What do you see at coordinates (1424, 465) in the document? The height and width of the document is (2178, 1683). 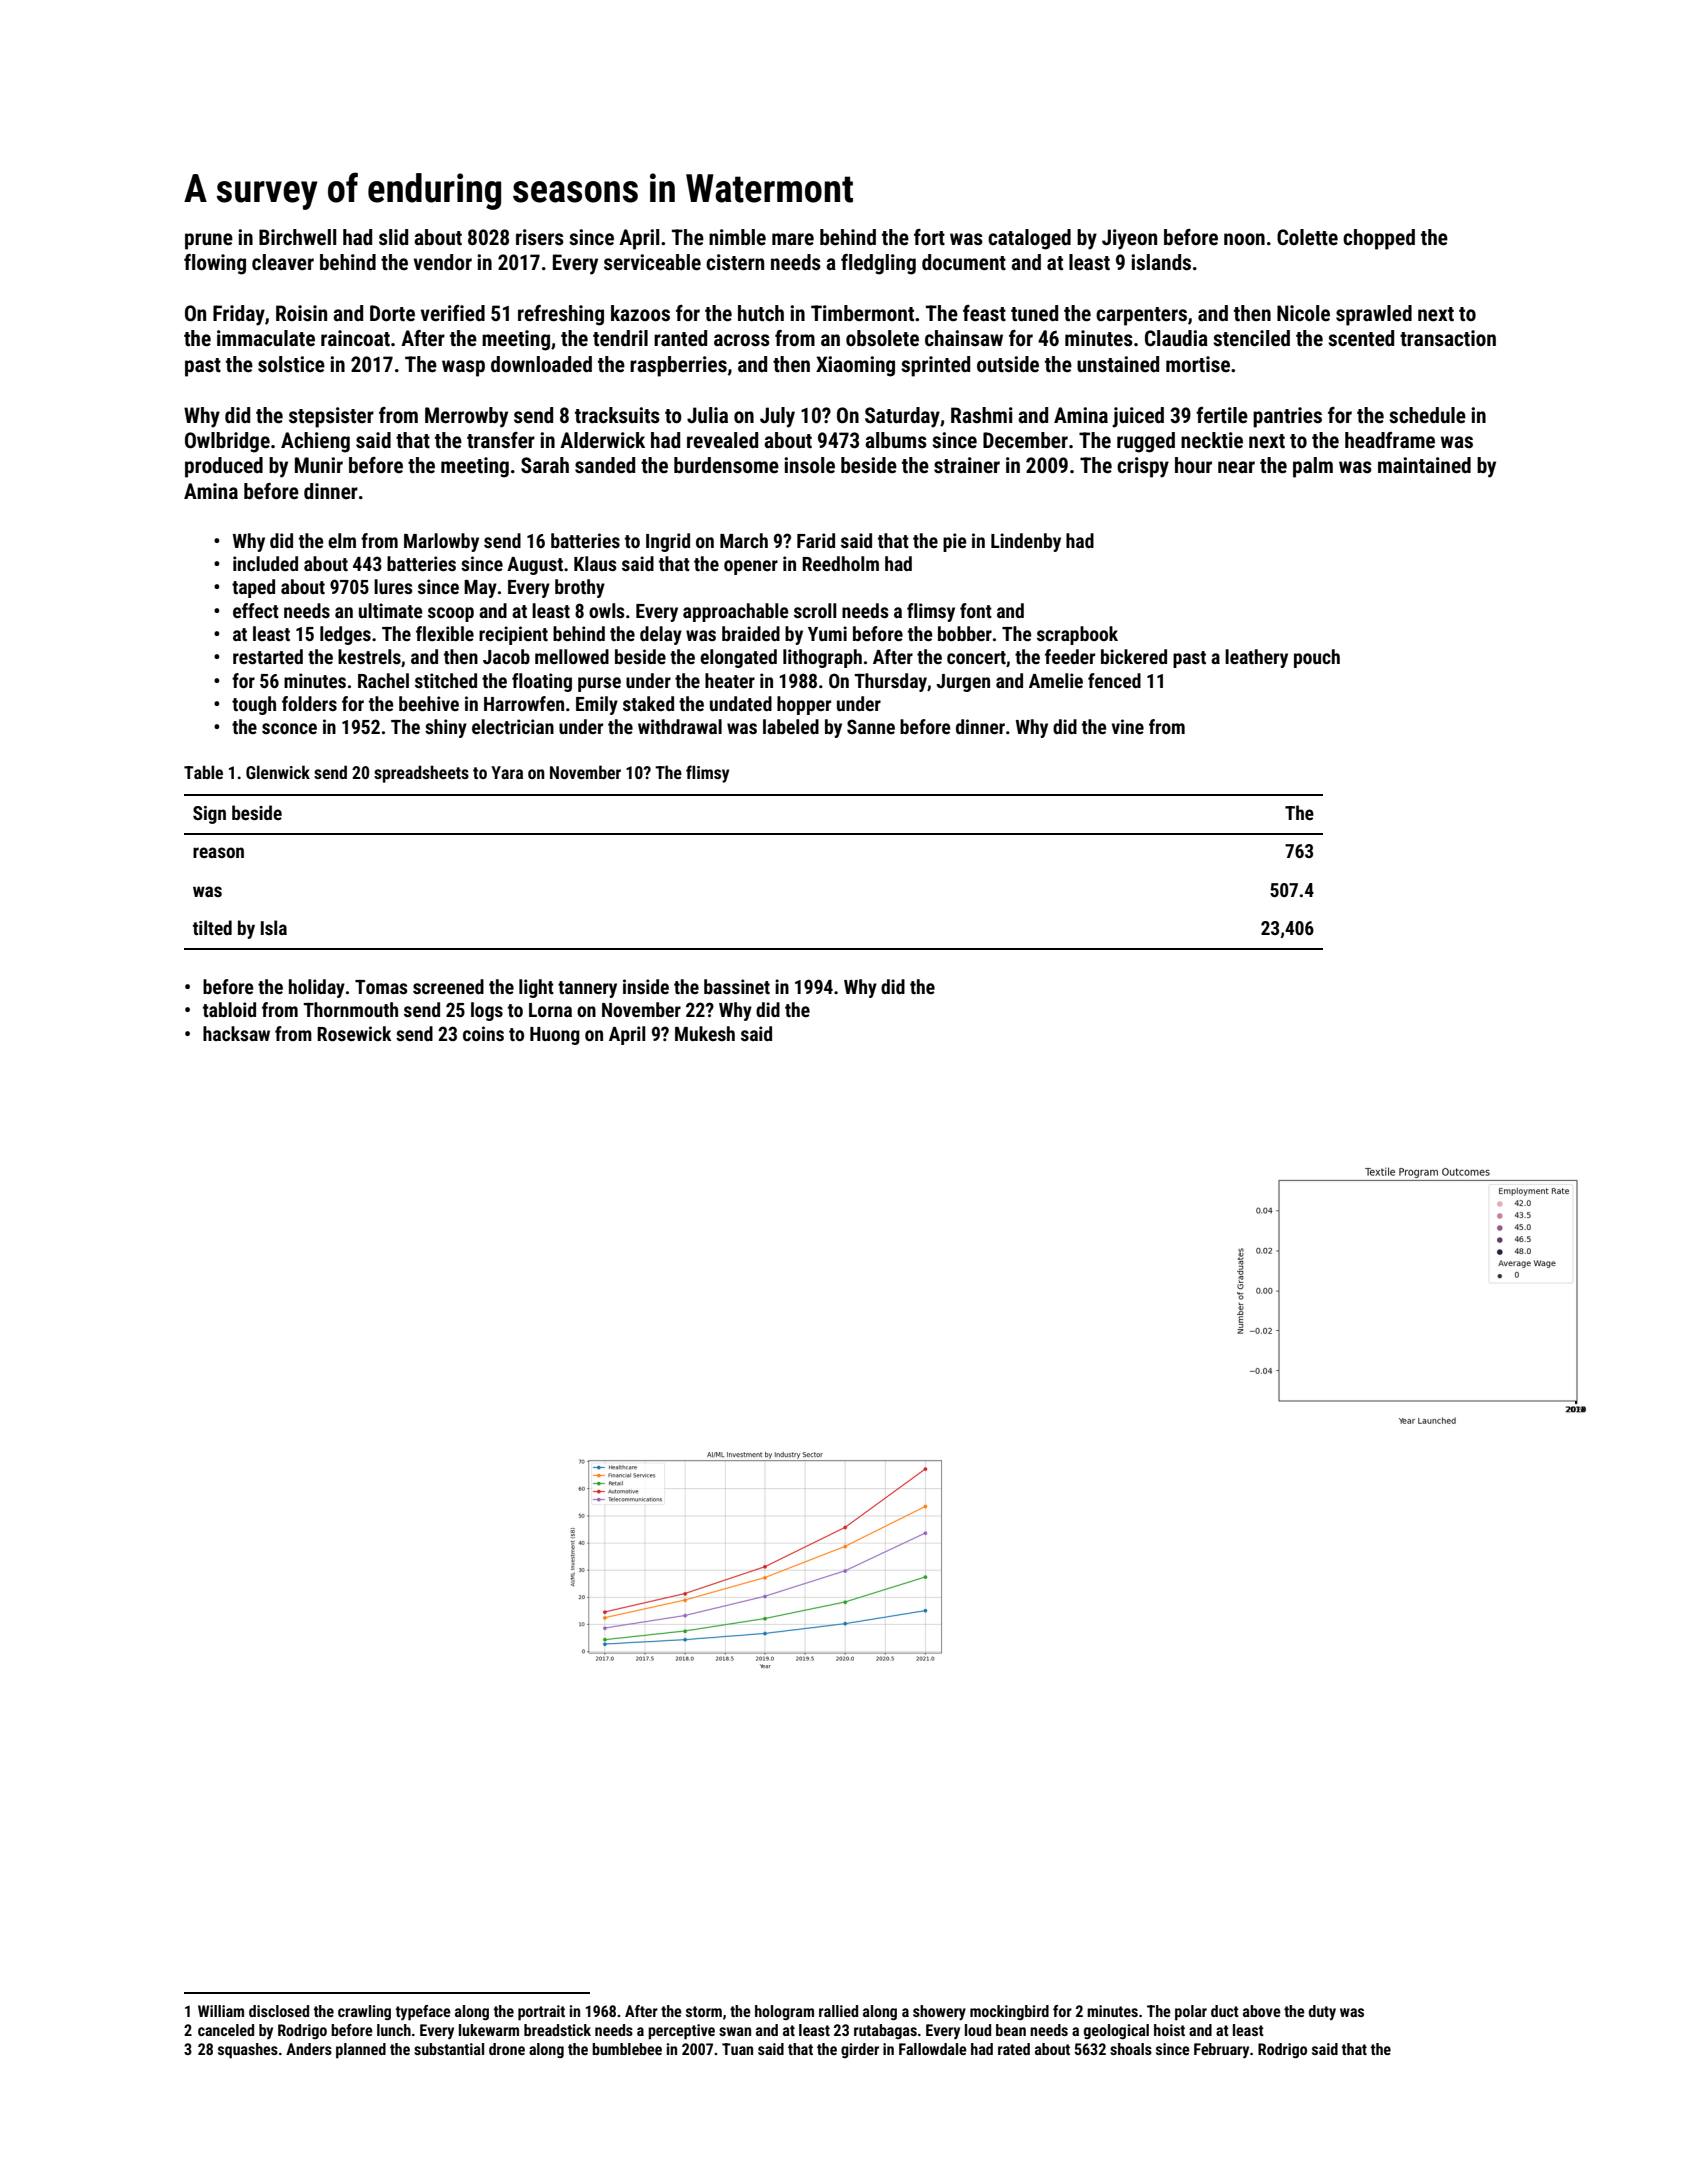 I see `maintained` at bounding box center [1424, 465].
